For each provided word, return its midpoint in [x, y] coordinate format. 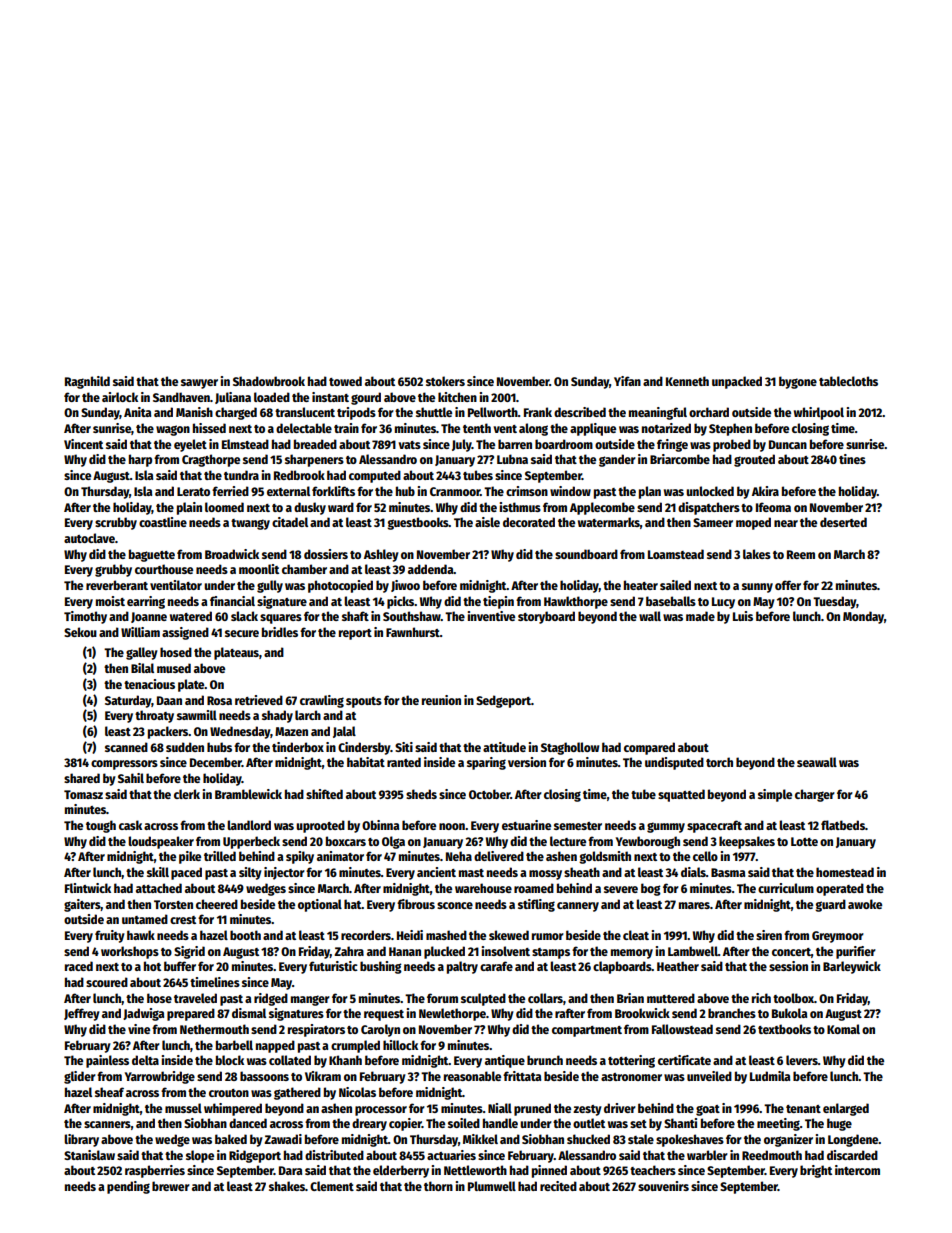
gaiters [82, 905]
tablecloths [848, 381]
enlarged [846, 1109]
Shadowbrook [269, 381]
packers [168, 732]
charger [815, 795]
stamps [551, 953]
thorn [438, 1186]
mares [694, 905]
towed [345, 381]
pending [128, 1187]
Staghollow [570, 748]
